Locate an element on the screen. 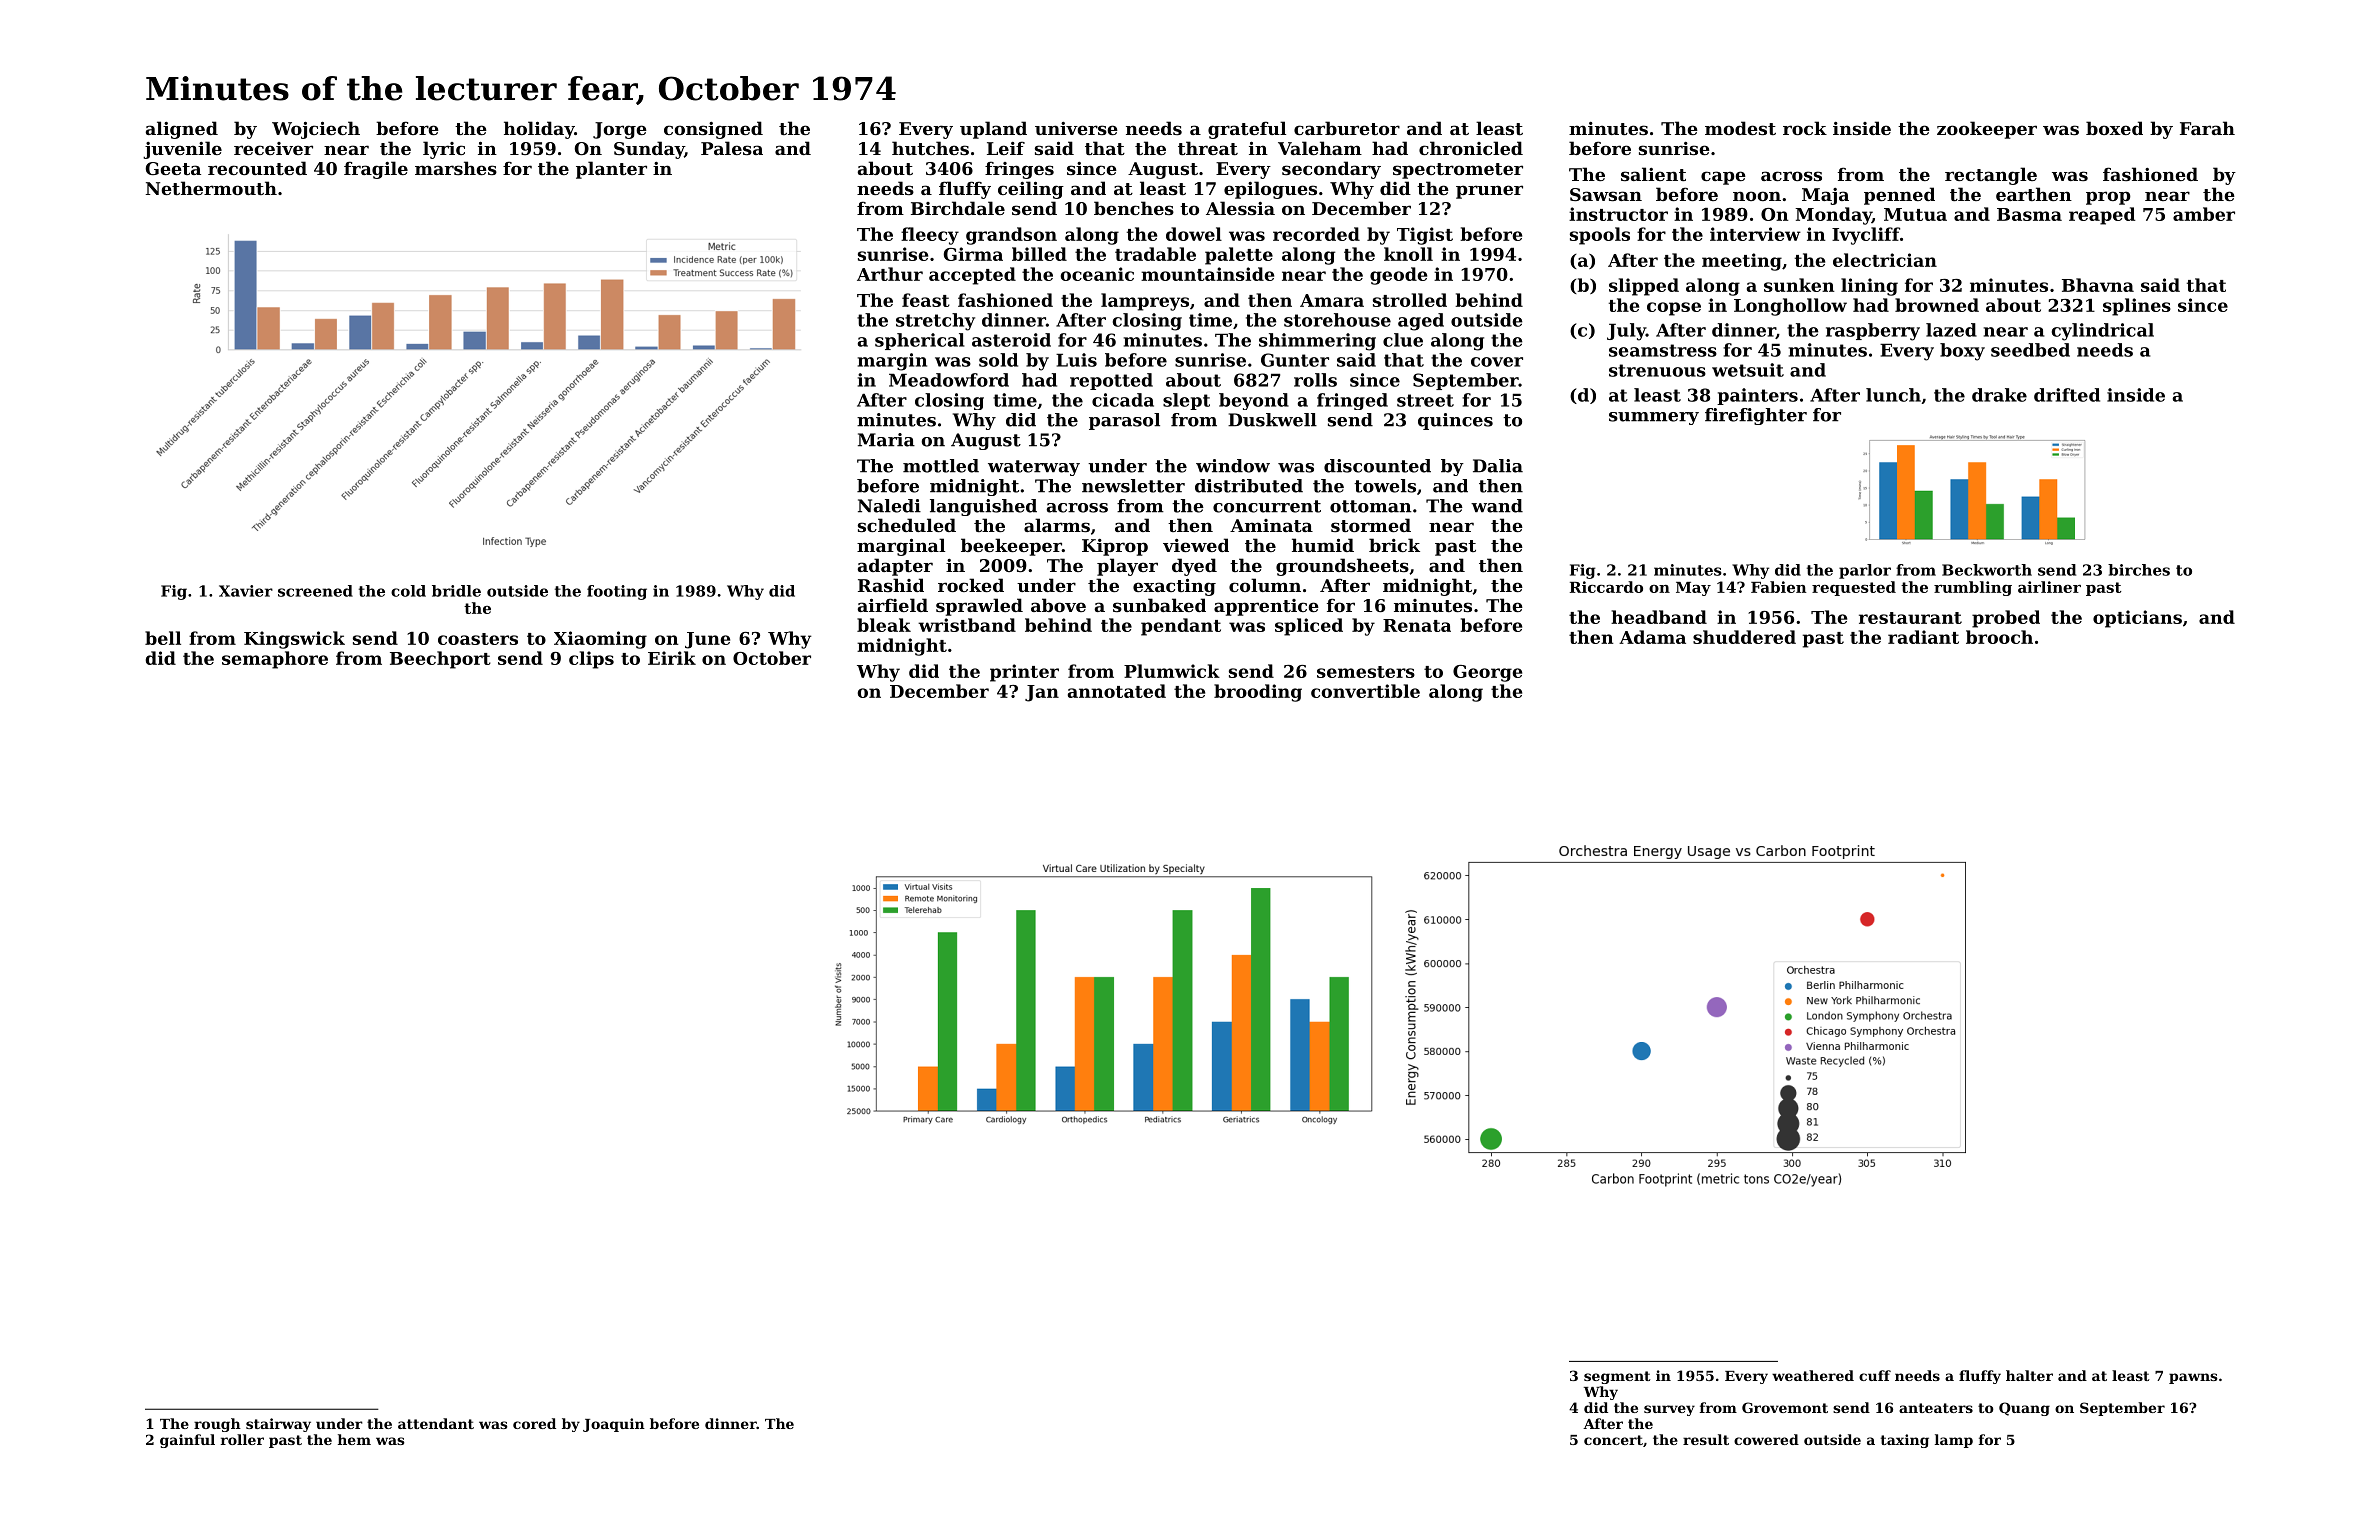 The image size is (2380, 1540). Xavier is located at coordinates (246, 591).
